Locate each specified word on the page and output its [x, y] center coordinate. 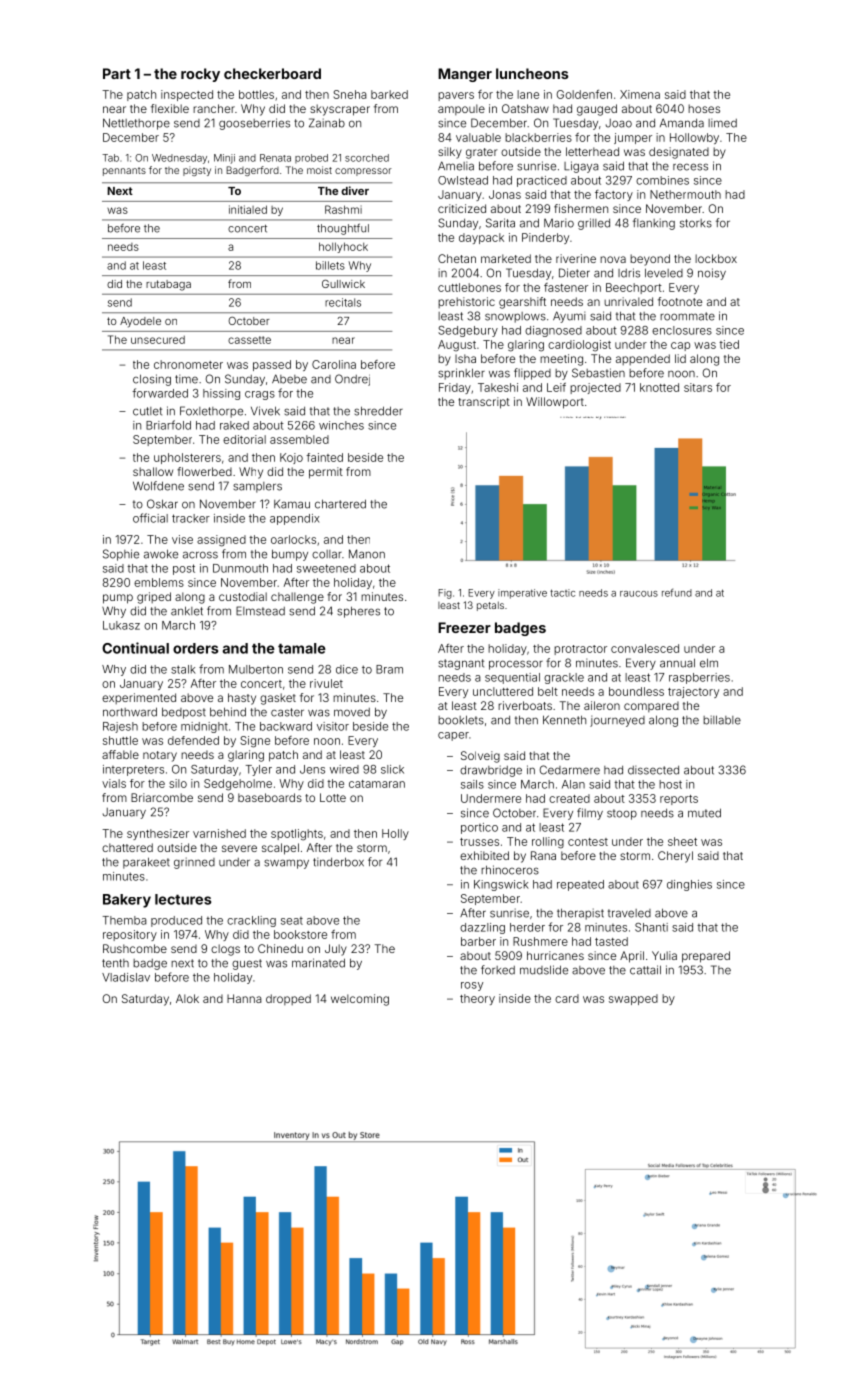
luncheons [532, 73]
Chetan [457, 258]
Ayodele [140, 322]
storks [696, 223]
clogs [225, 950]
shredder [378, 411]
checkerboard [272, 73]
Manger [465, 75]
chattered [127, 847]
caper [453, 736]
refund [677, 593]
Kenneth [564, 720]
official [150, 518]
